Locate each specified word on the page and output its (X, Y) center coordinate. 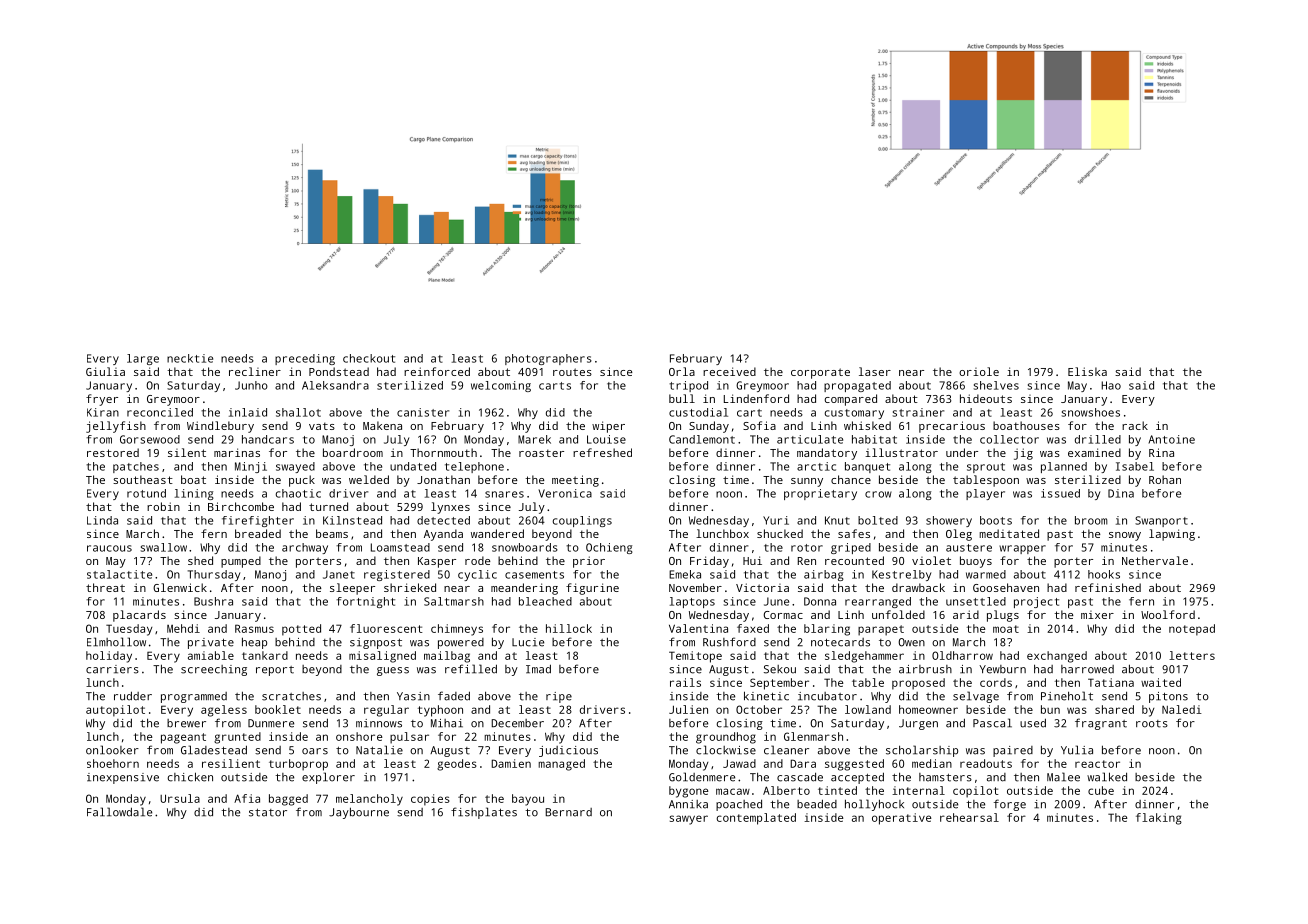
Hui (752, 560)
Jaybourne (359, 813)
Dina (1121, 493)
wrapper (1022, 549)
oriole (979, 371)
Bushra (213, 601)
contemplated (756, 819)
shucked (780, 533)
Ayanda (443, 535)
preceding (305, 359)
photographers (548, 359)
